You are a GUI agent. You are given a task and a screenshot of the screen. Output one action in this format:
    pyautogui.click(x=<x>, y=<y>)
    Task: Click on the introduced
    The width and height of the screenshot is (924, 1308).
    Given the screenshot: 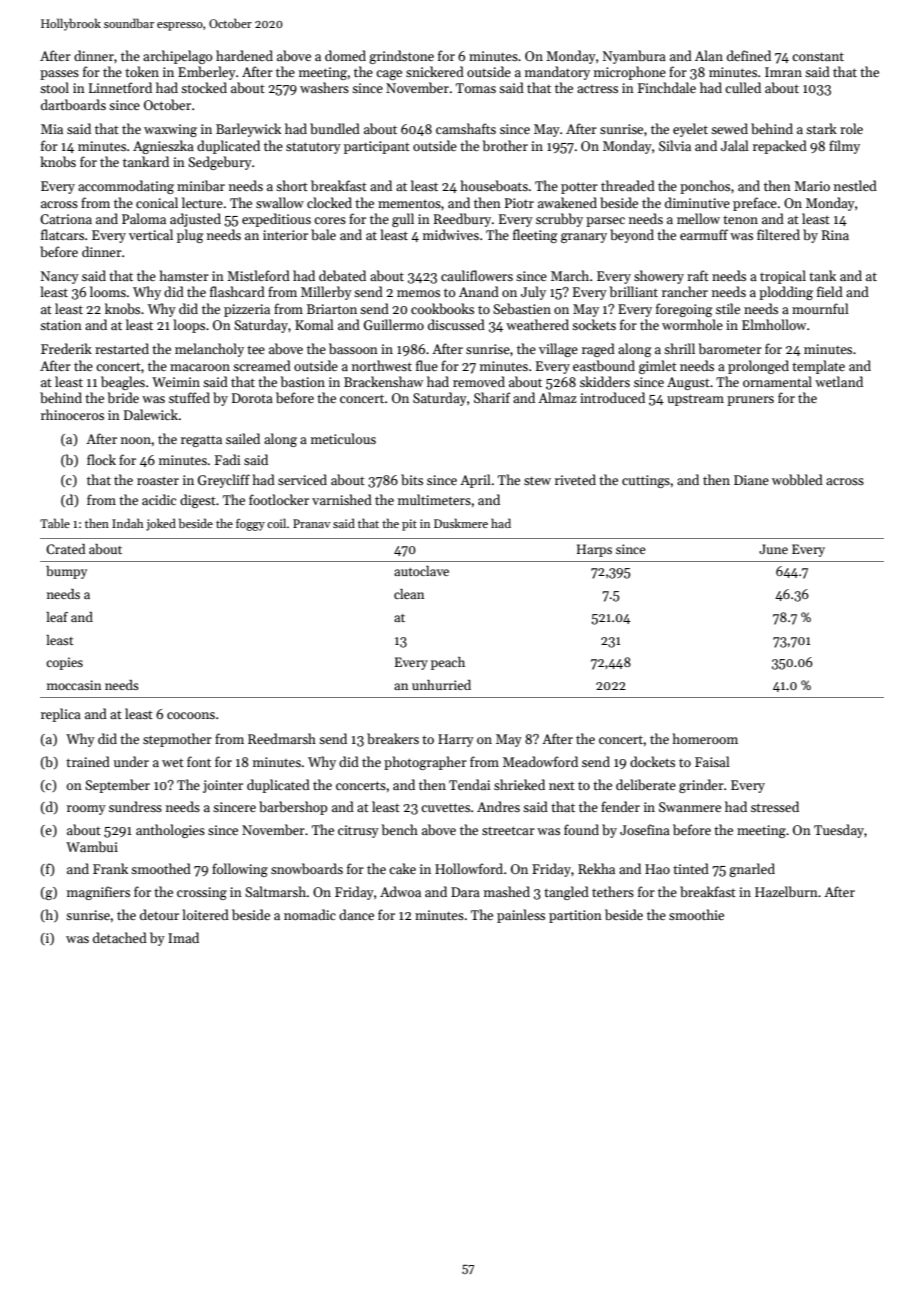 What is the action you would take?
    pyautogui.click(x=612, y=397)
